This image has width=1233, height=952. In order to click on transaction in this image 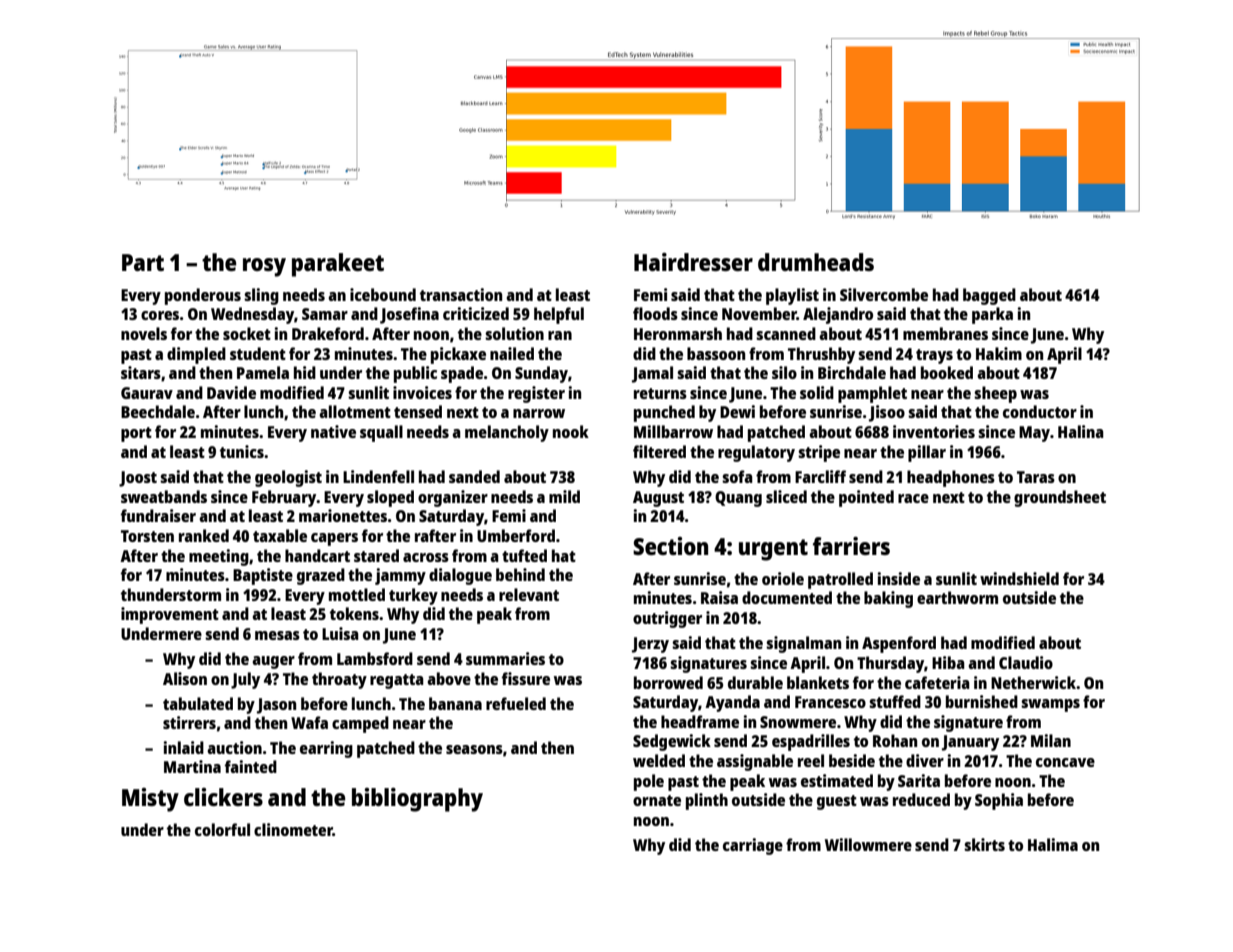, I will do `click(461, 294)`.
